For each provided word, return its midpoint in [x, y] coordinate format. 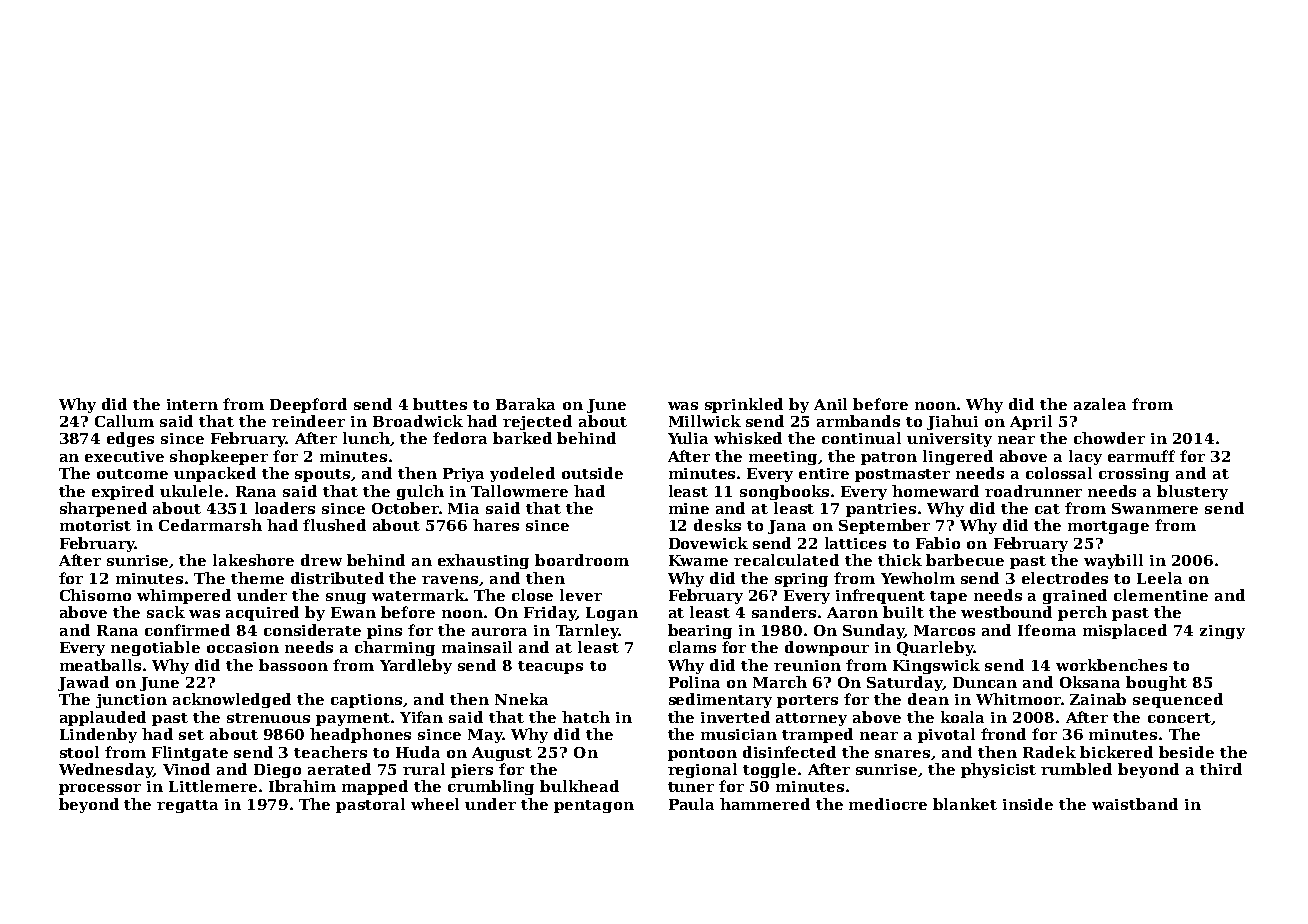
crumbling [491, 787]
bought [1156, 683]
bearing [700, 631]
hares [496, 525]
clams [692, 647]
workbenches [1111, 665]
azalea [1100, 404]
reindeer [308, 421]
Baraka [525, 404]
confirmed [187, 630]
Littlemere [213, 786]
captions [366, 701]
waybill [1113, 561]
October [405, 508]
